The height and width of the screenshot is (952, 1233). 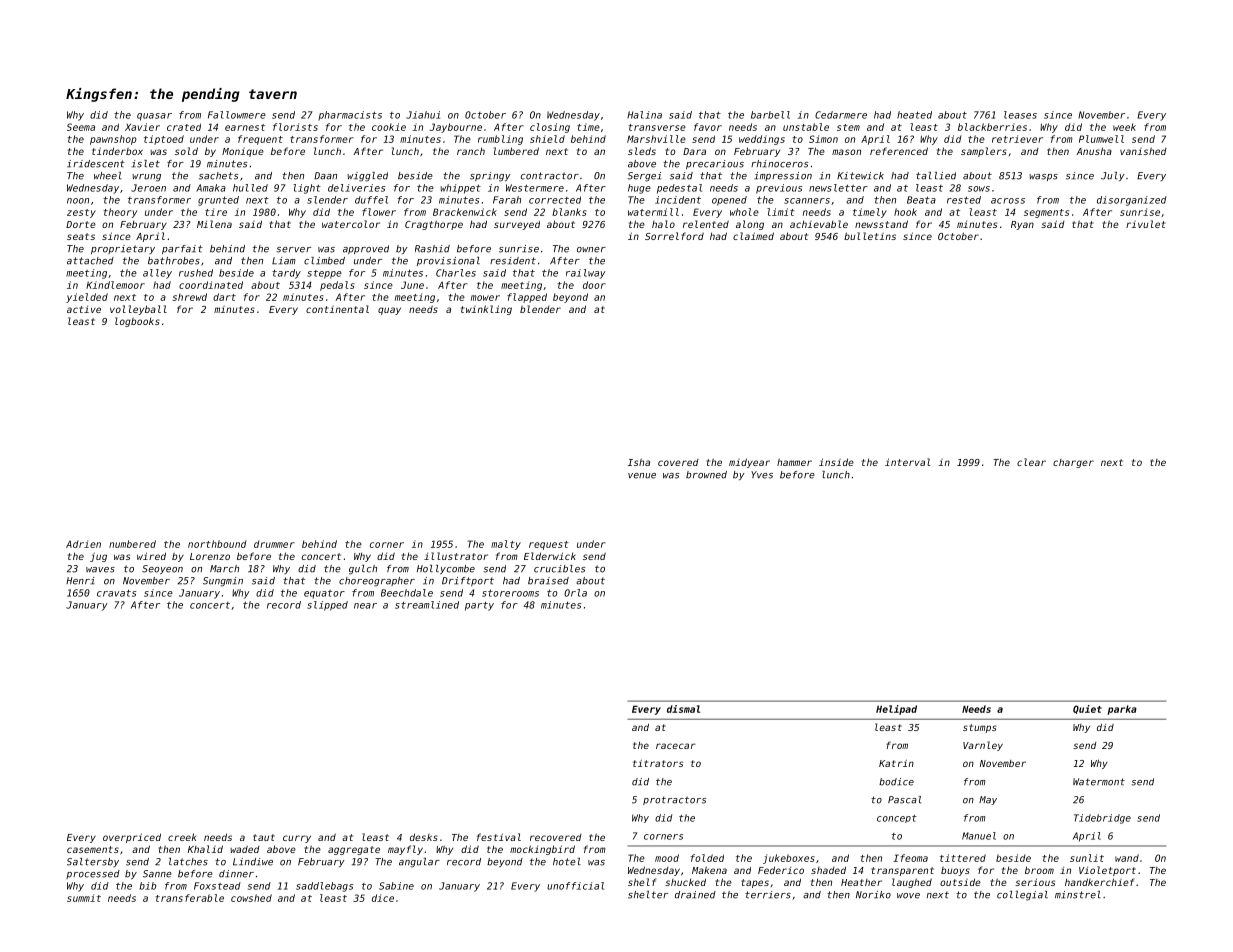 What do you see at coordinates (540, 309) in the screenshot?
I see `blender` at bounding box center [540, 309].
